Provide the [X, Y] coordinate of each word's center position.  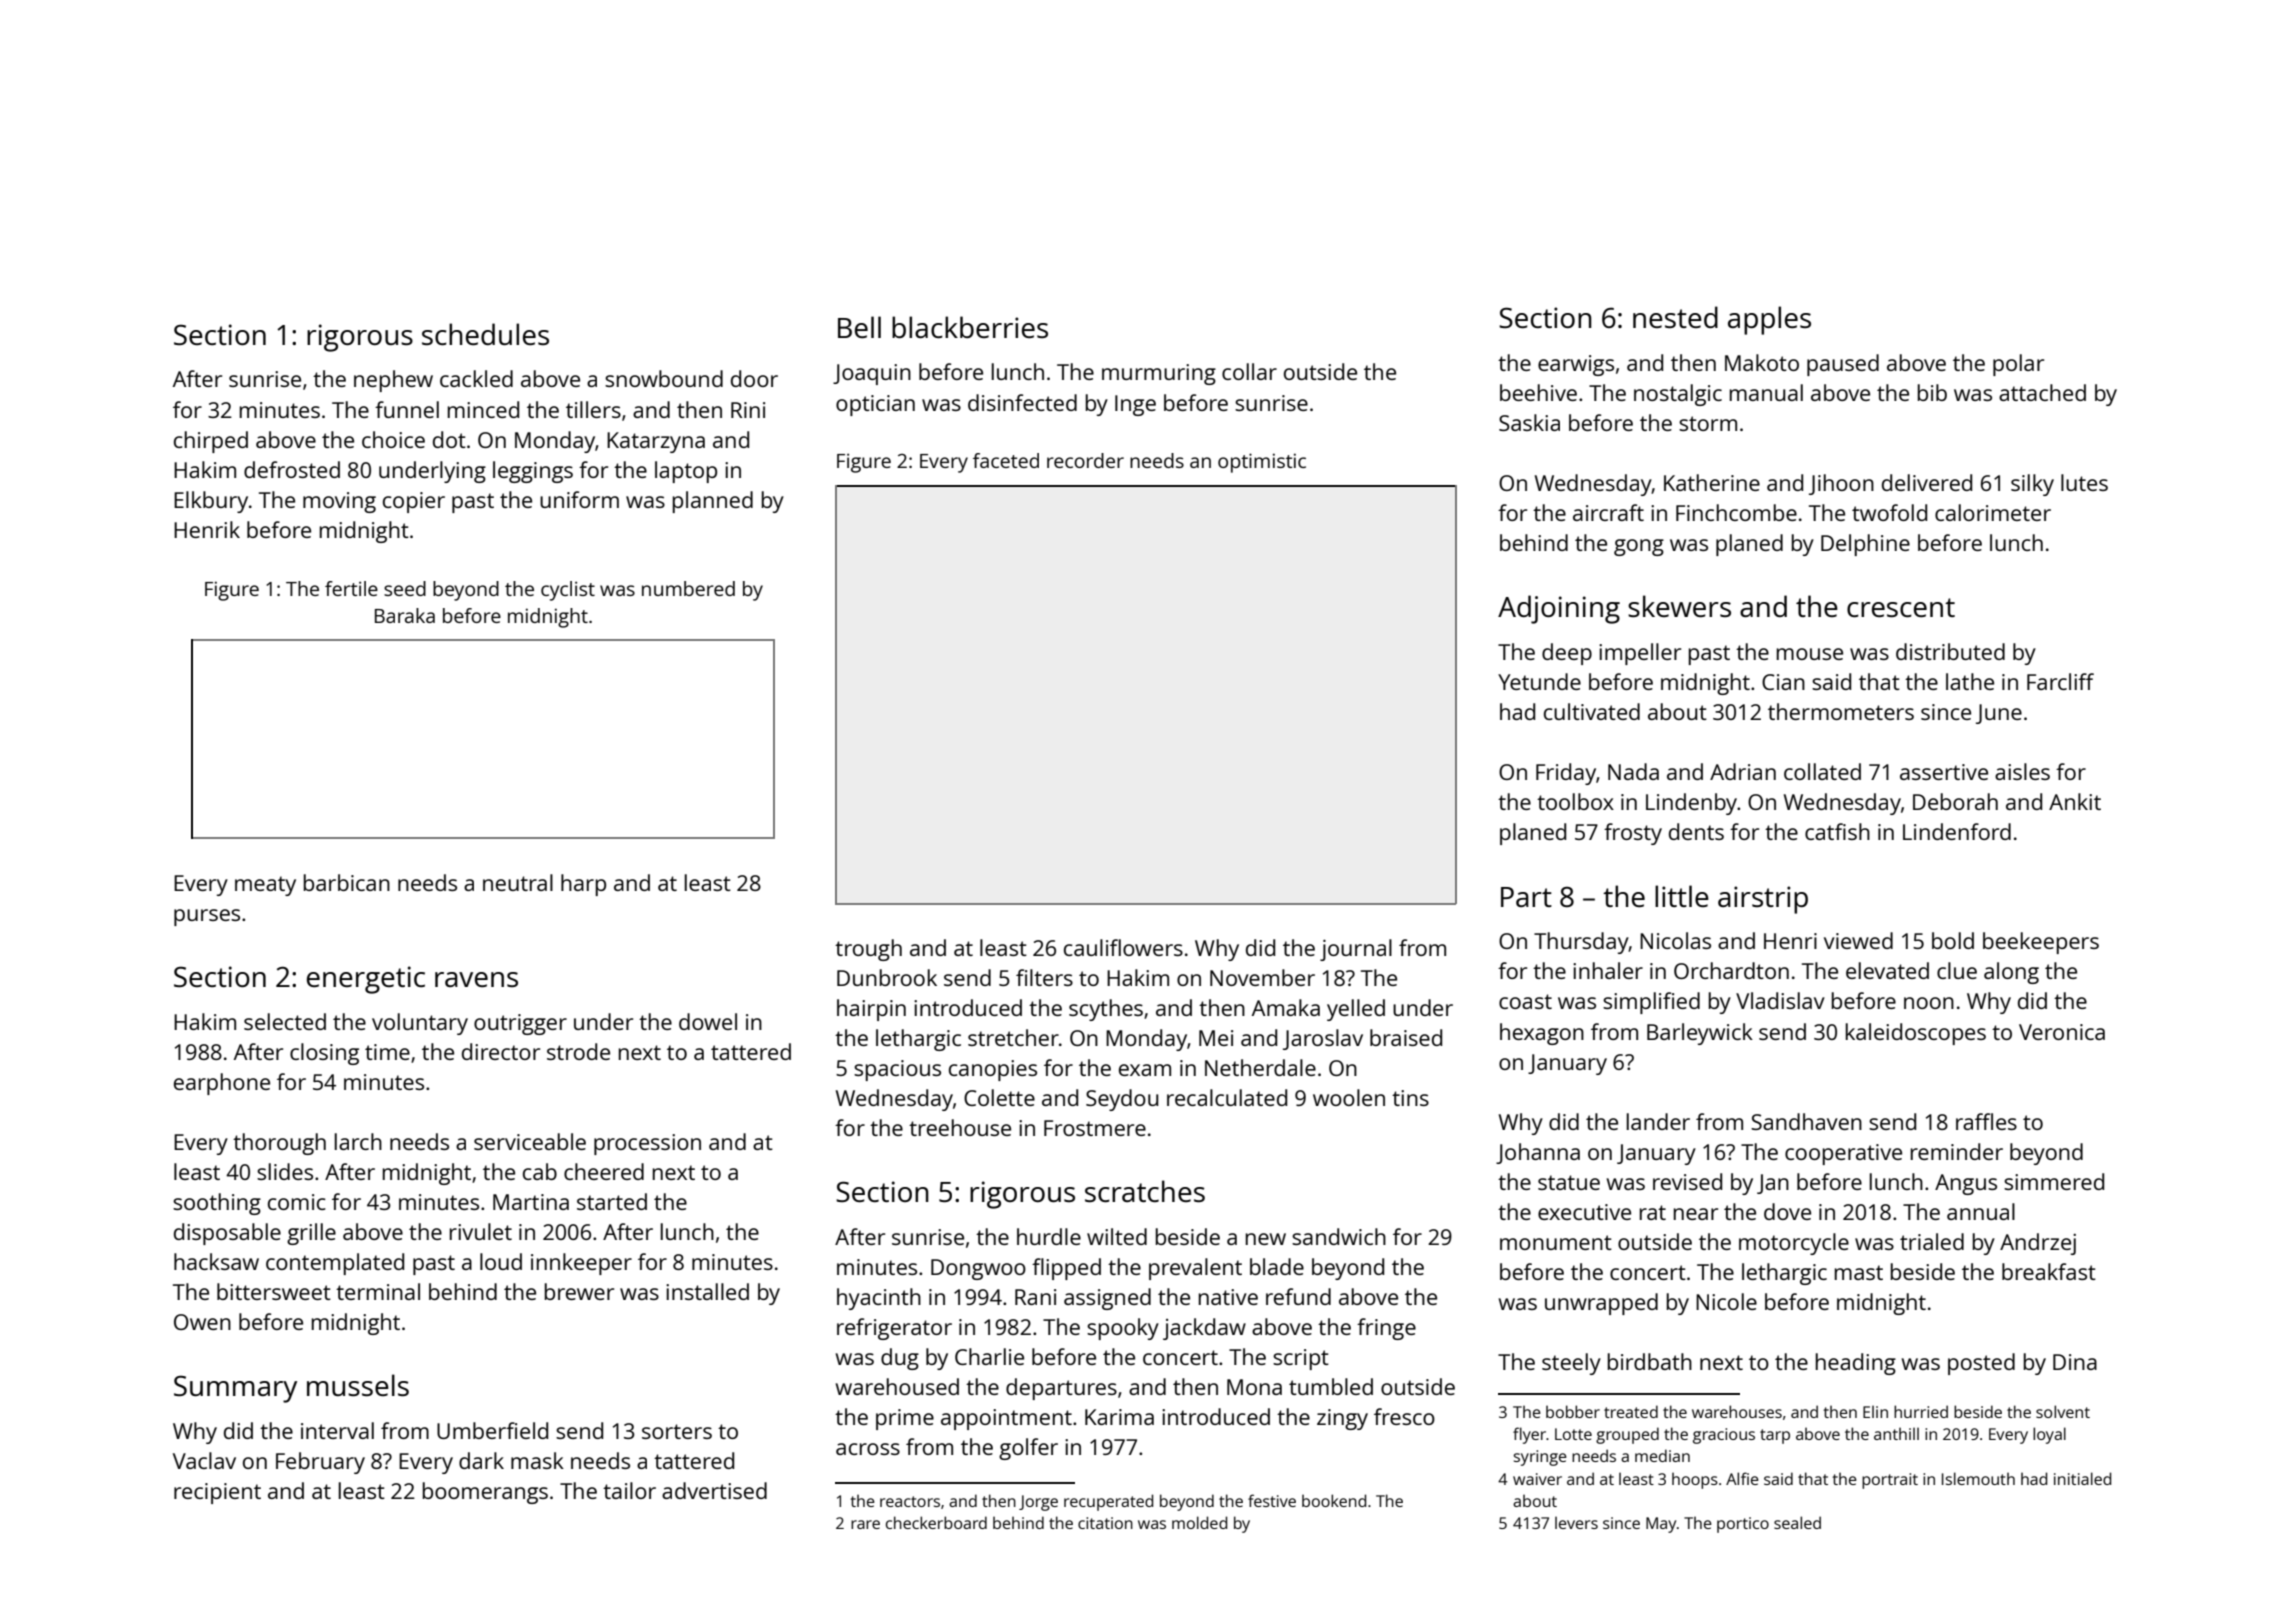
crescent [1901, 607]
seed [405, 588]
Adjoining [1559, 609]
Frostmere [1095, 1128]
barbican [347, 882]
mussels [358, 1385]
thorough [279, 1144]
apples [1769, 320]
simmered [2054, 1181]
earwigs [1576, 365]
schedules [485, 334]
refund [1298, 1296]
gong [1639, 547]
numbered [688, 588]
